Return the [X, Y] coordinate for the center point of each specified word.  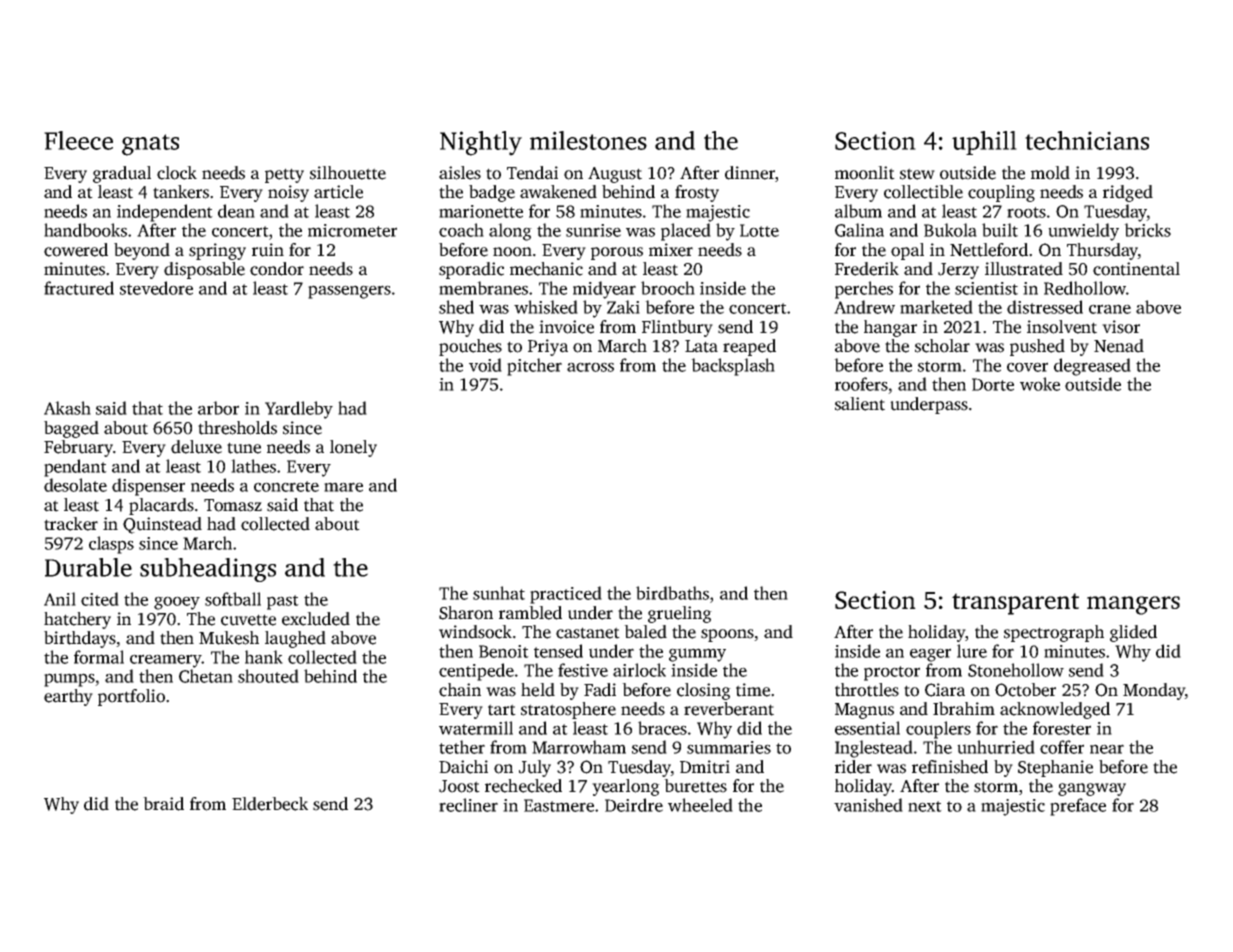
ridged [1128, 193]
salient [860, 404]
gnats [150, 145]
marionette [481, 211]
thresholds [237, 428]
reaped [749, 347]
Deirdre [634, 805]
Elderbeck [270, 804]
